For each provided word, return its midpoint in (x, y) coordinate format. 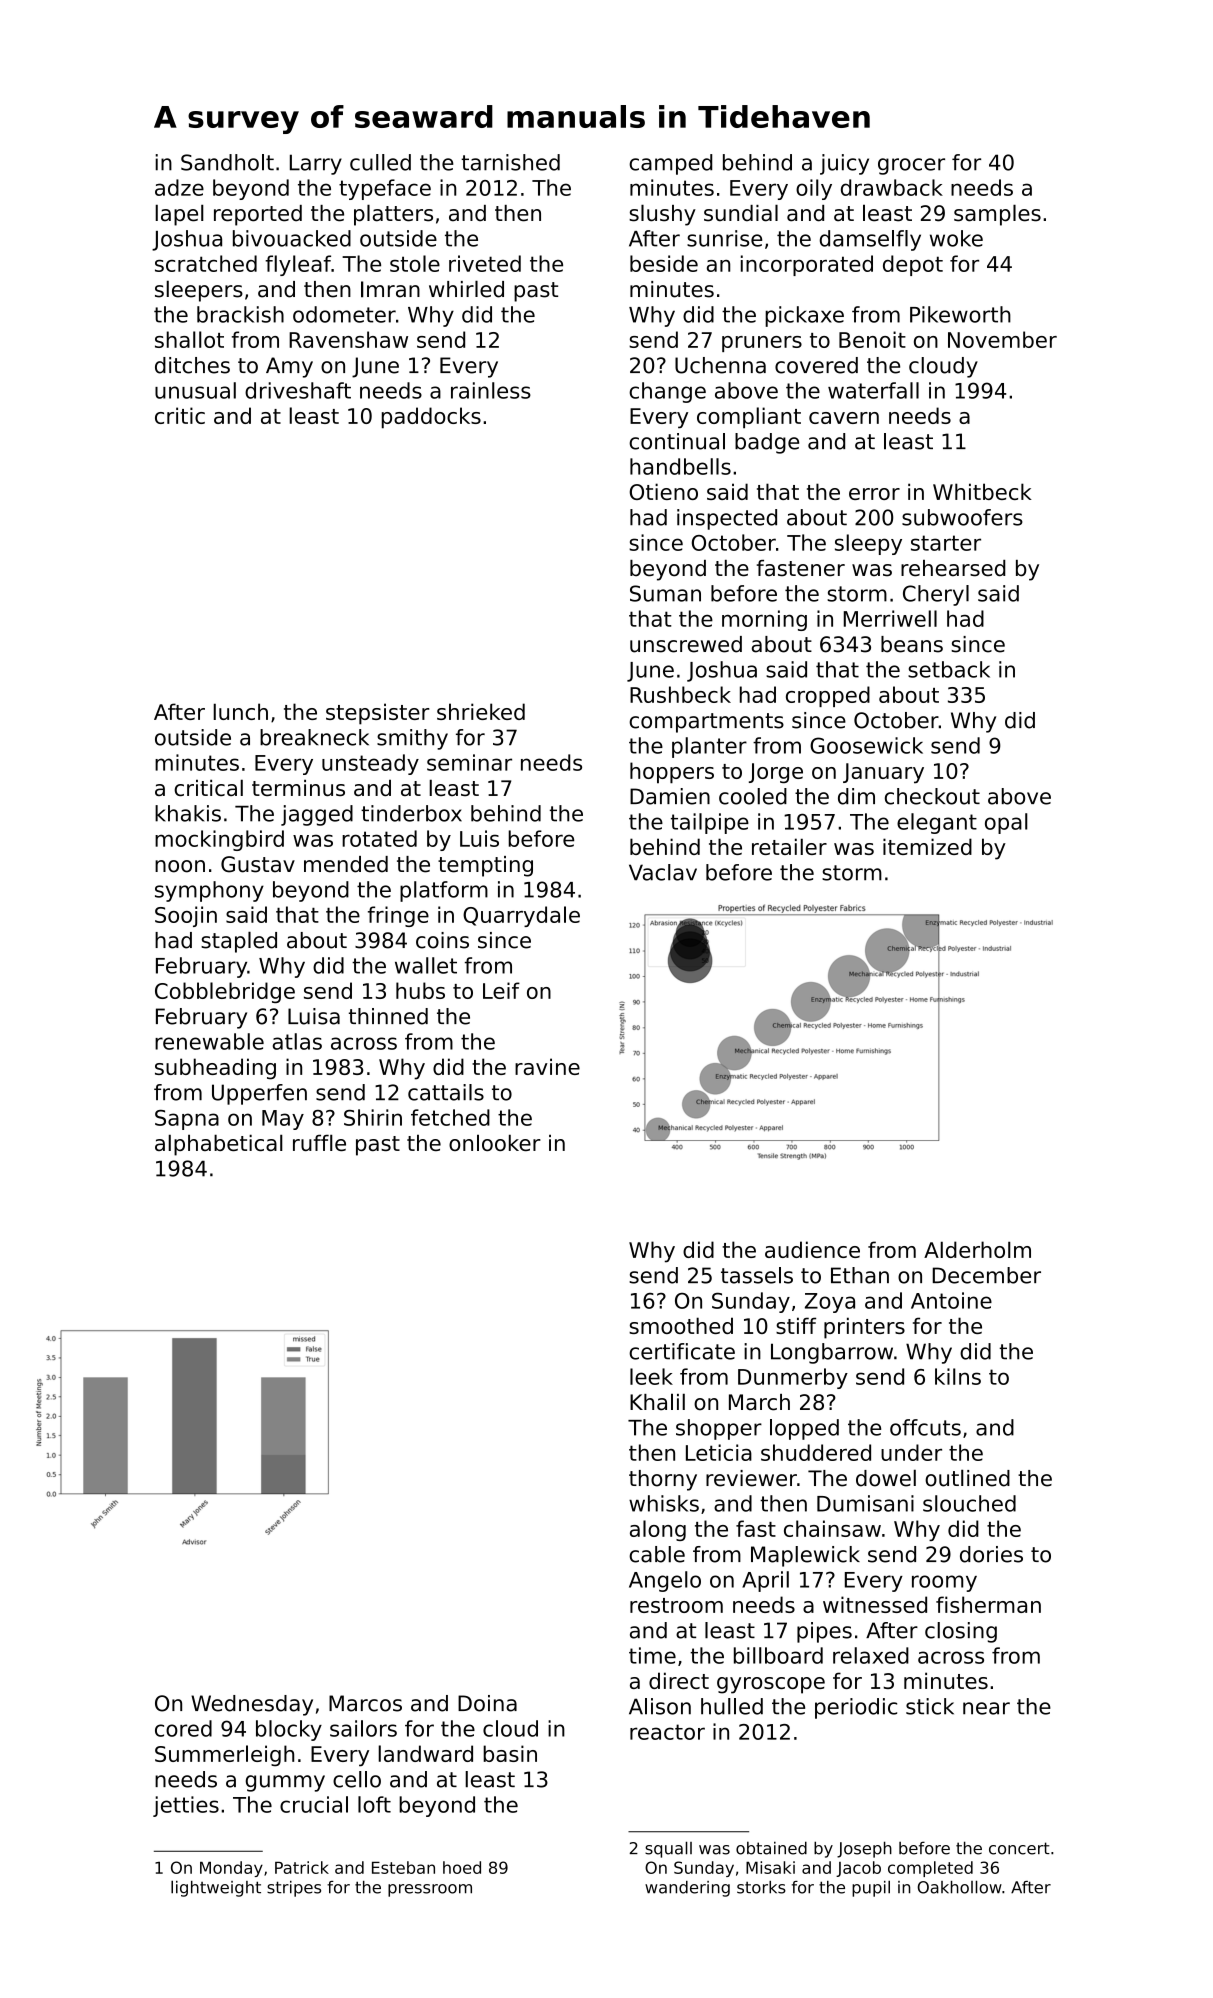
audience (812, 1249)
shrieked (481, 711)
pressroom (430, 1890)
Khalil (657, 1402)
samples (997, 215)
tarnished (510, 162)
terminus (298, 788)
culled (380, 162)
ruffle (319, 1142)
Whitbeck (982, 491)
